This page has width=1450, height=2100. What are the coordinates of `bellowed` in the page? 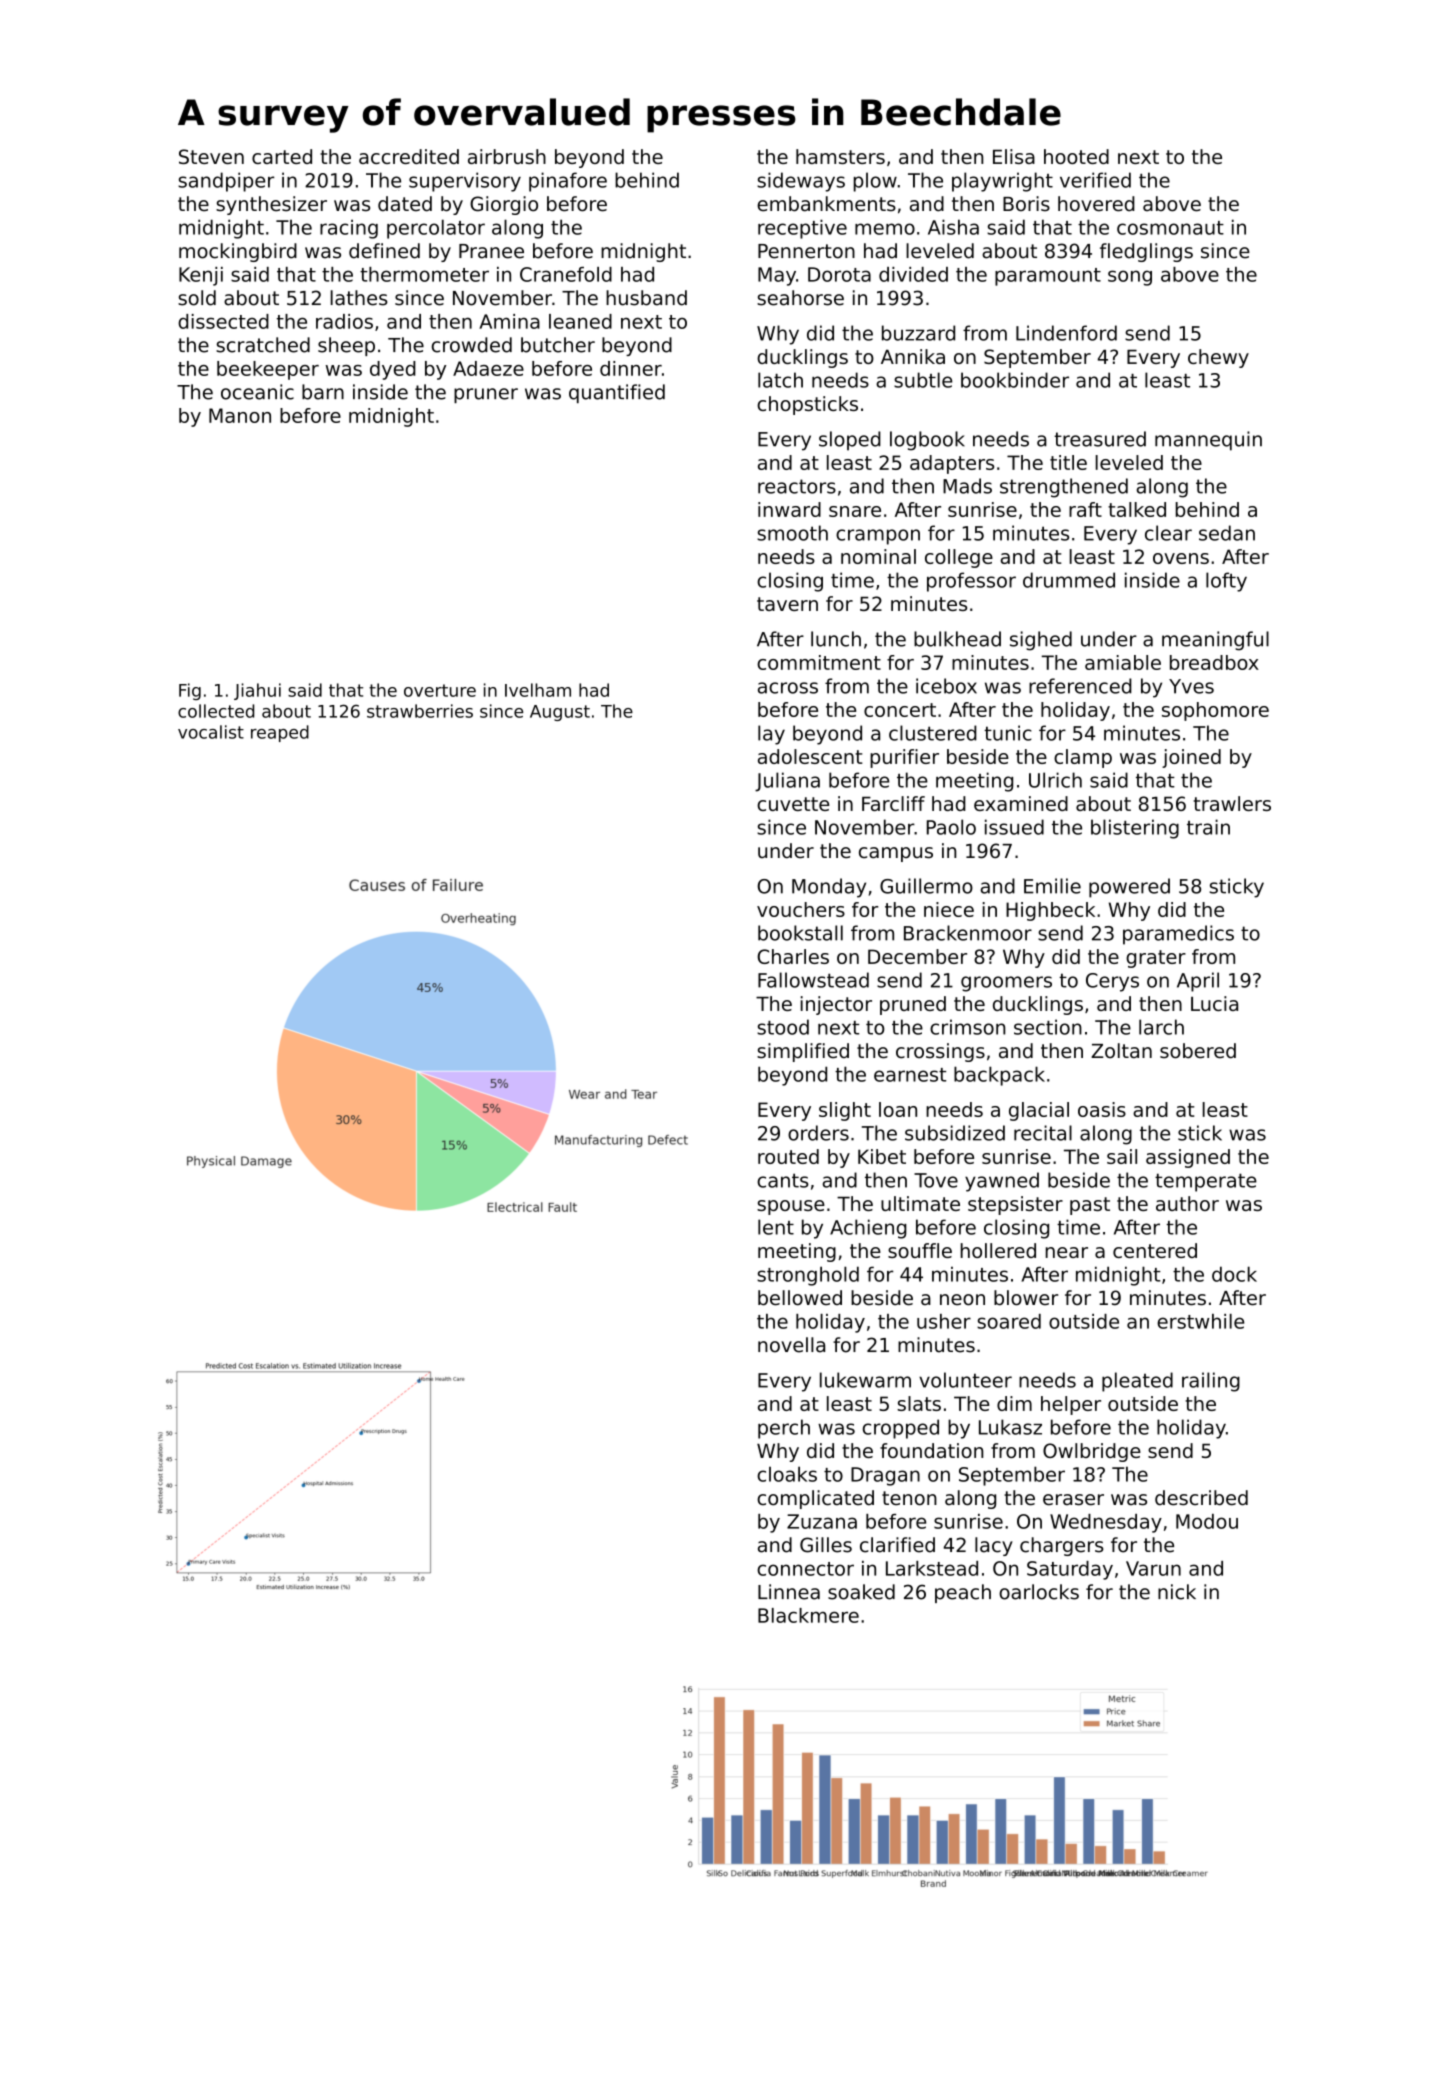 It's located at (800, 1298).
